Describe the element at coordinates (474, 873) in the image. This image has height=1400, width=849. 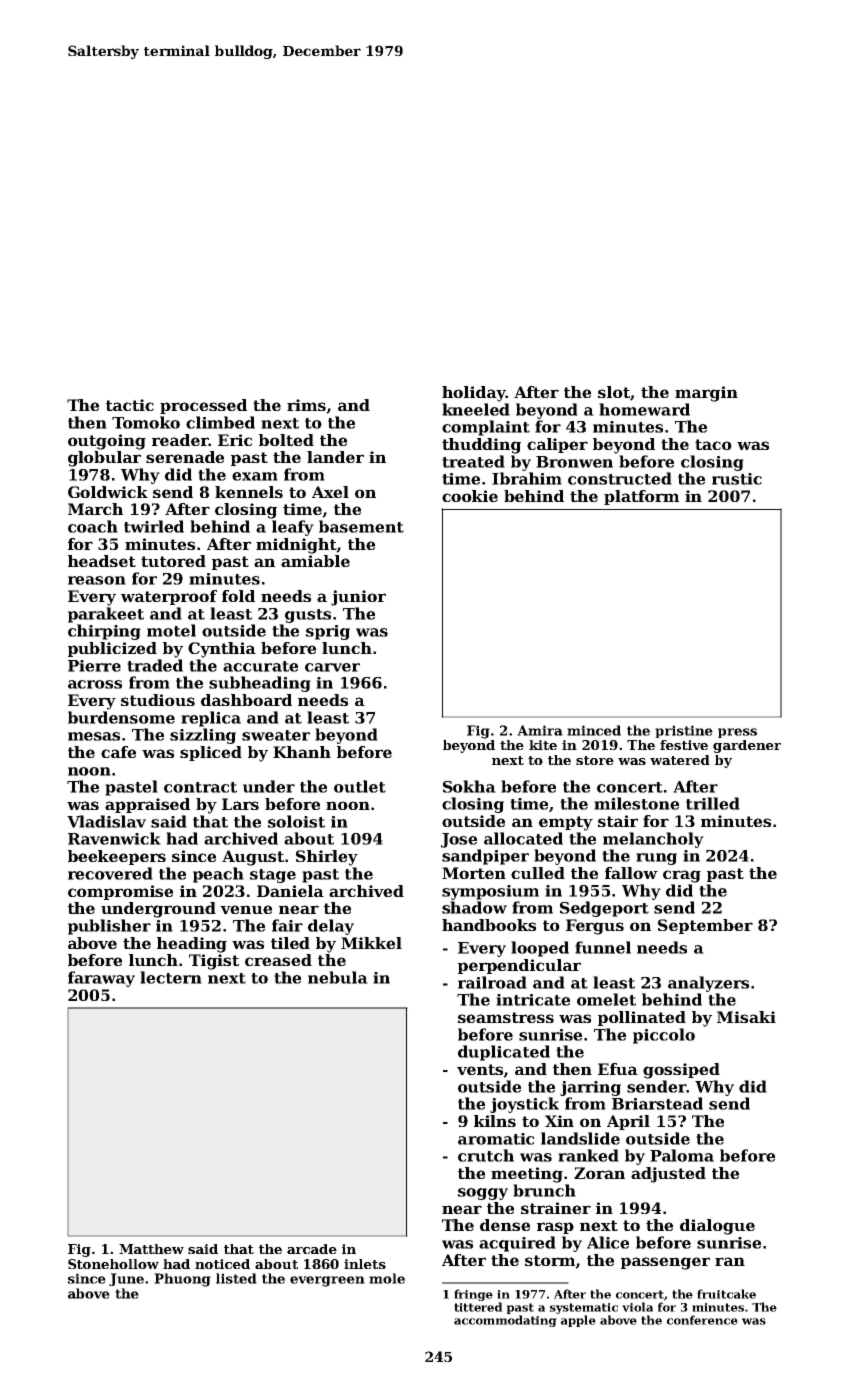
I see `Morten` at that location.
